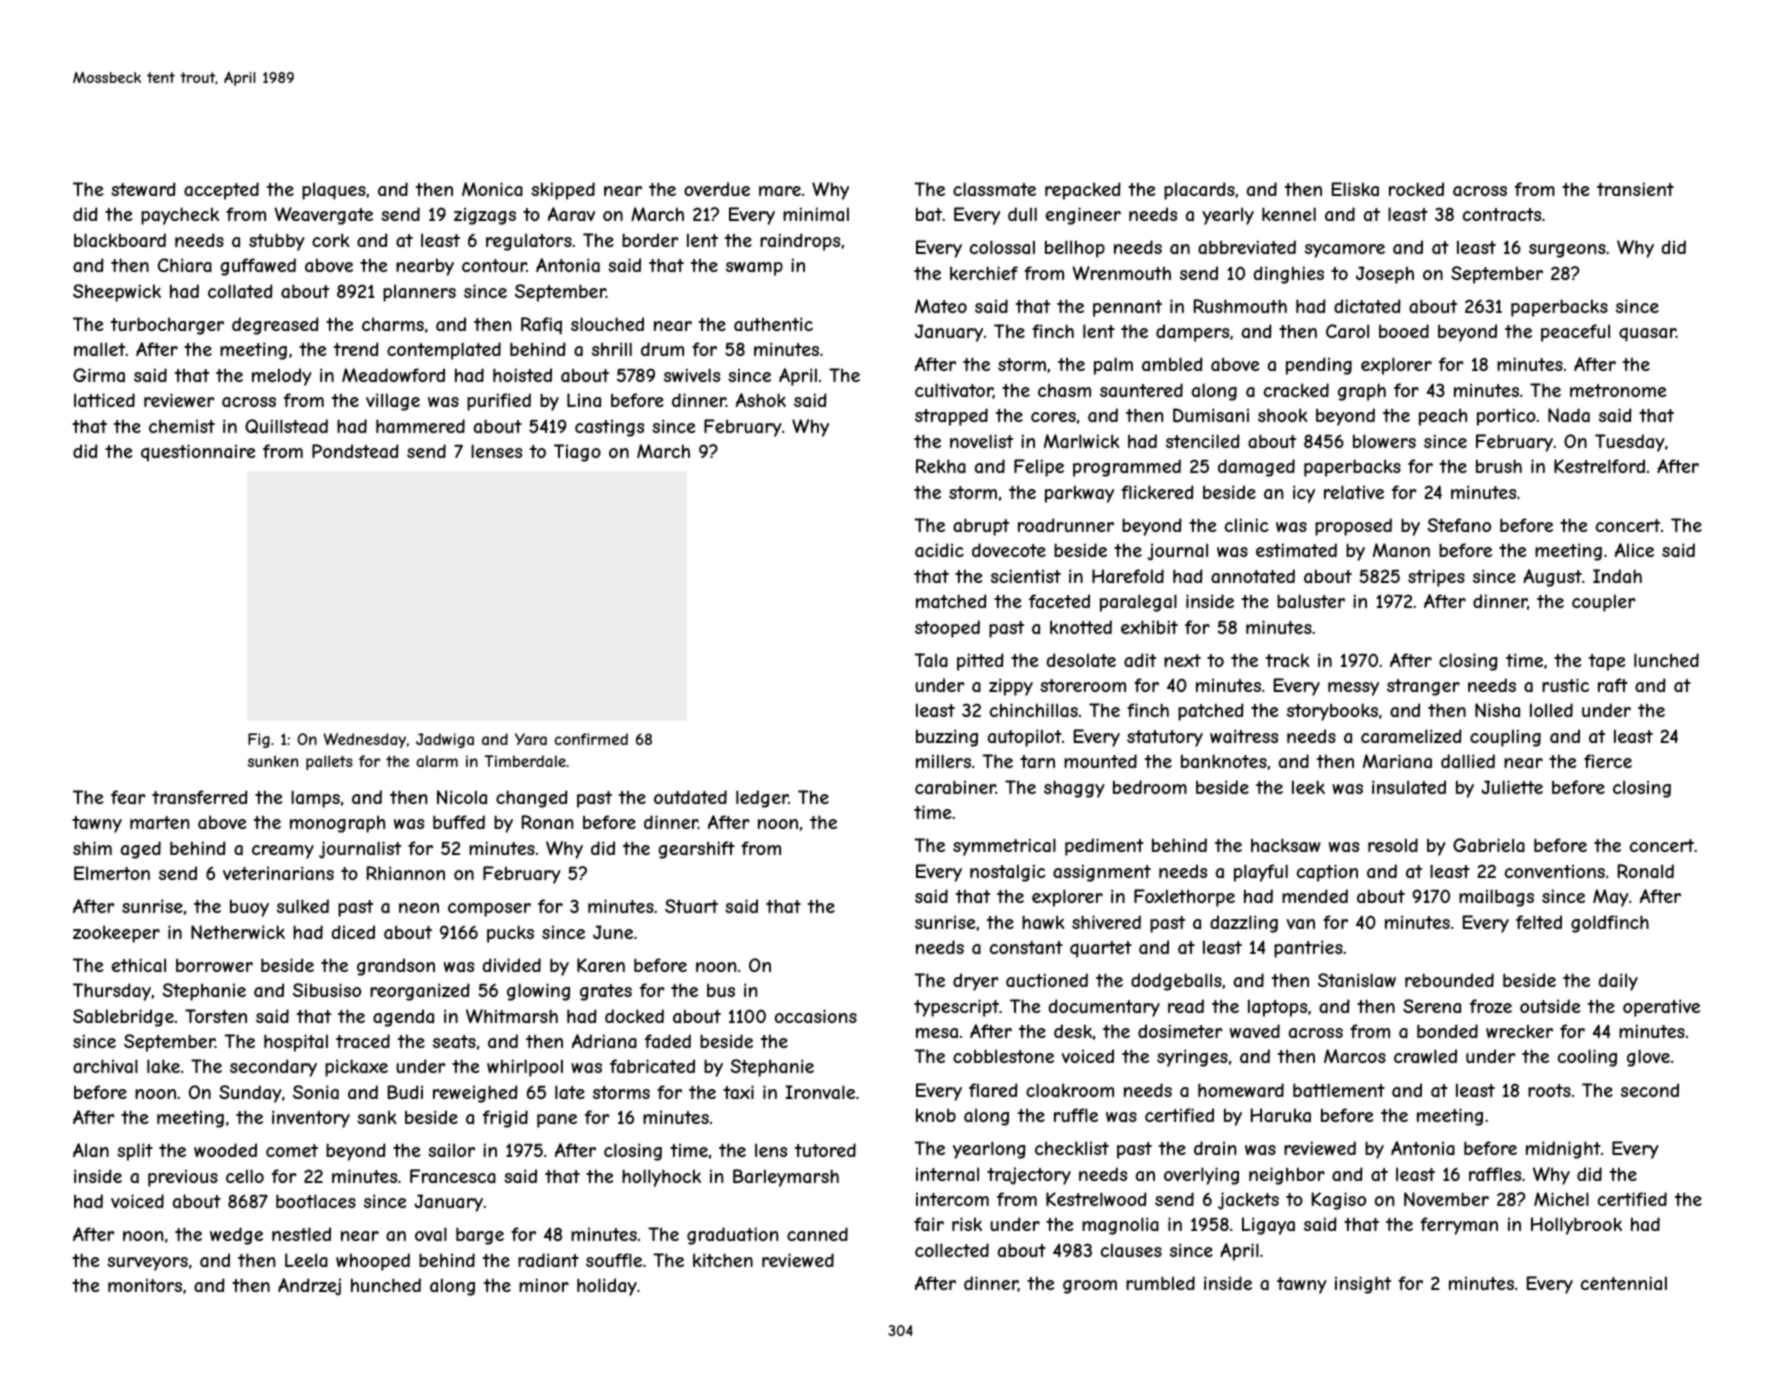 The width and height of the page is (1776, 1373). Describe the element at coordinates (259, 740) in the page. I see `Fig` at that location.
